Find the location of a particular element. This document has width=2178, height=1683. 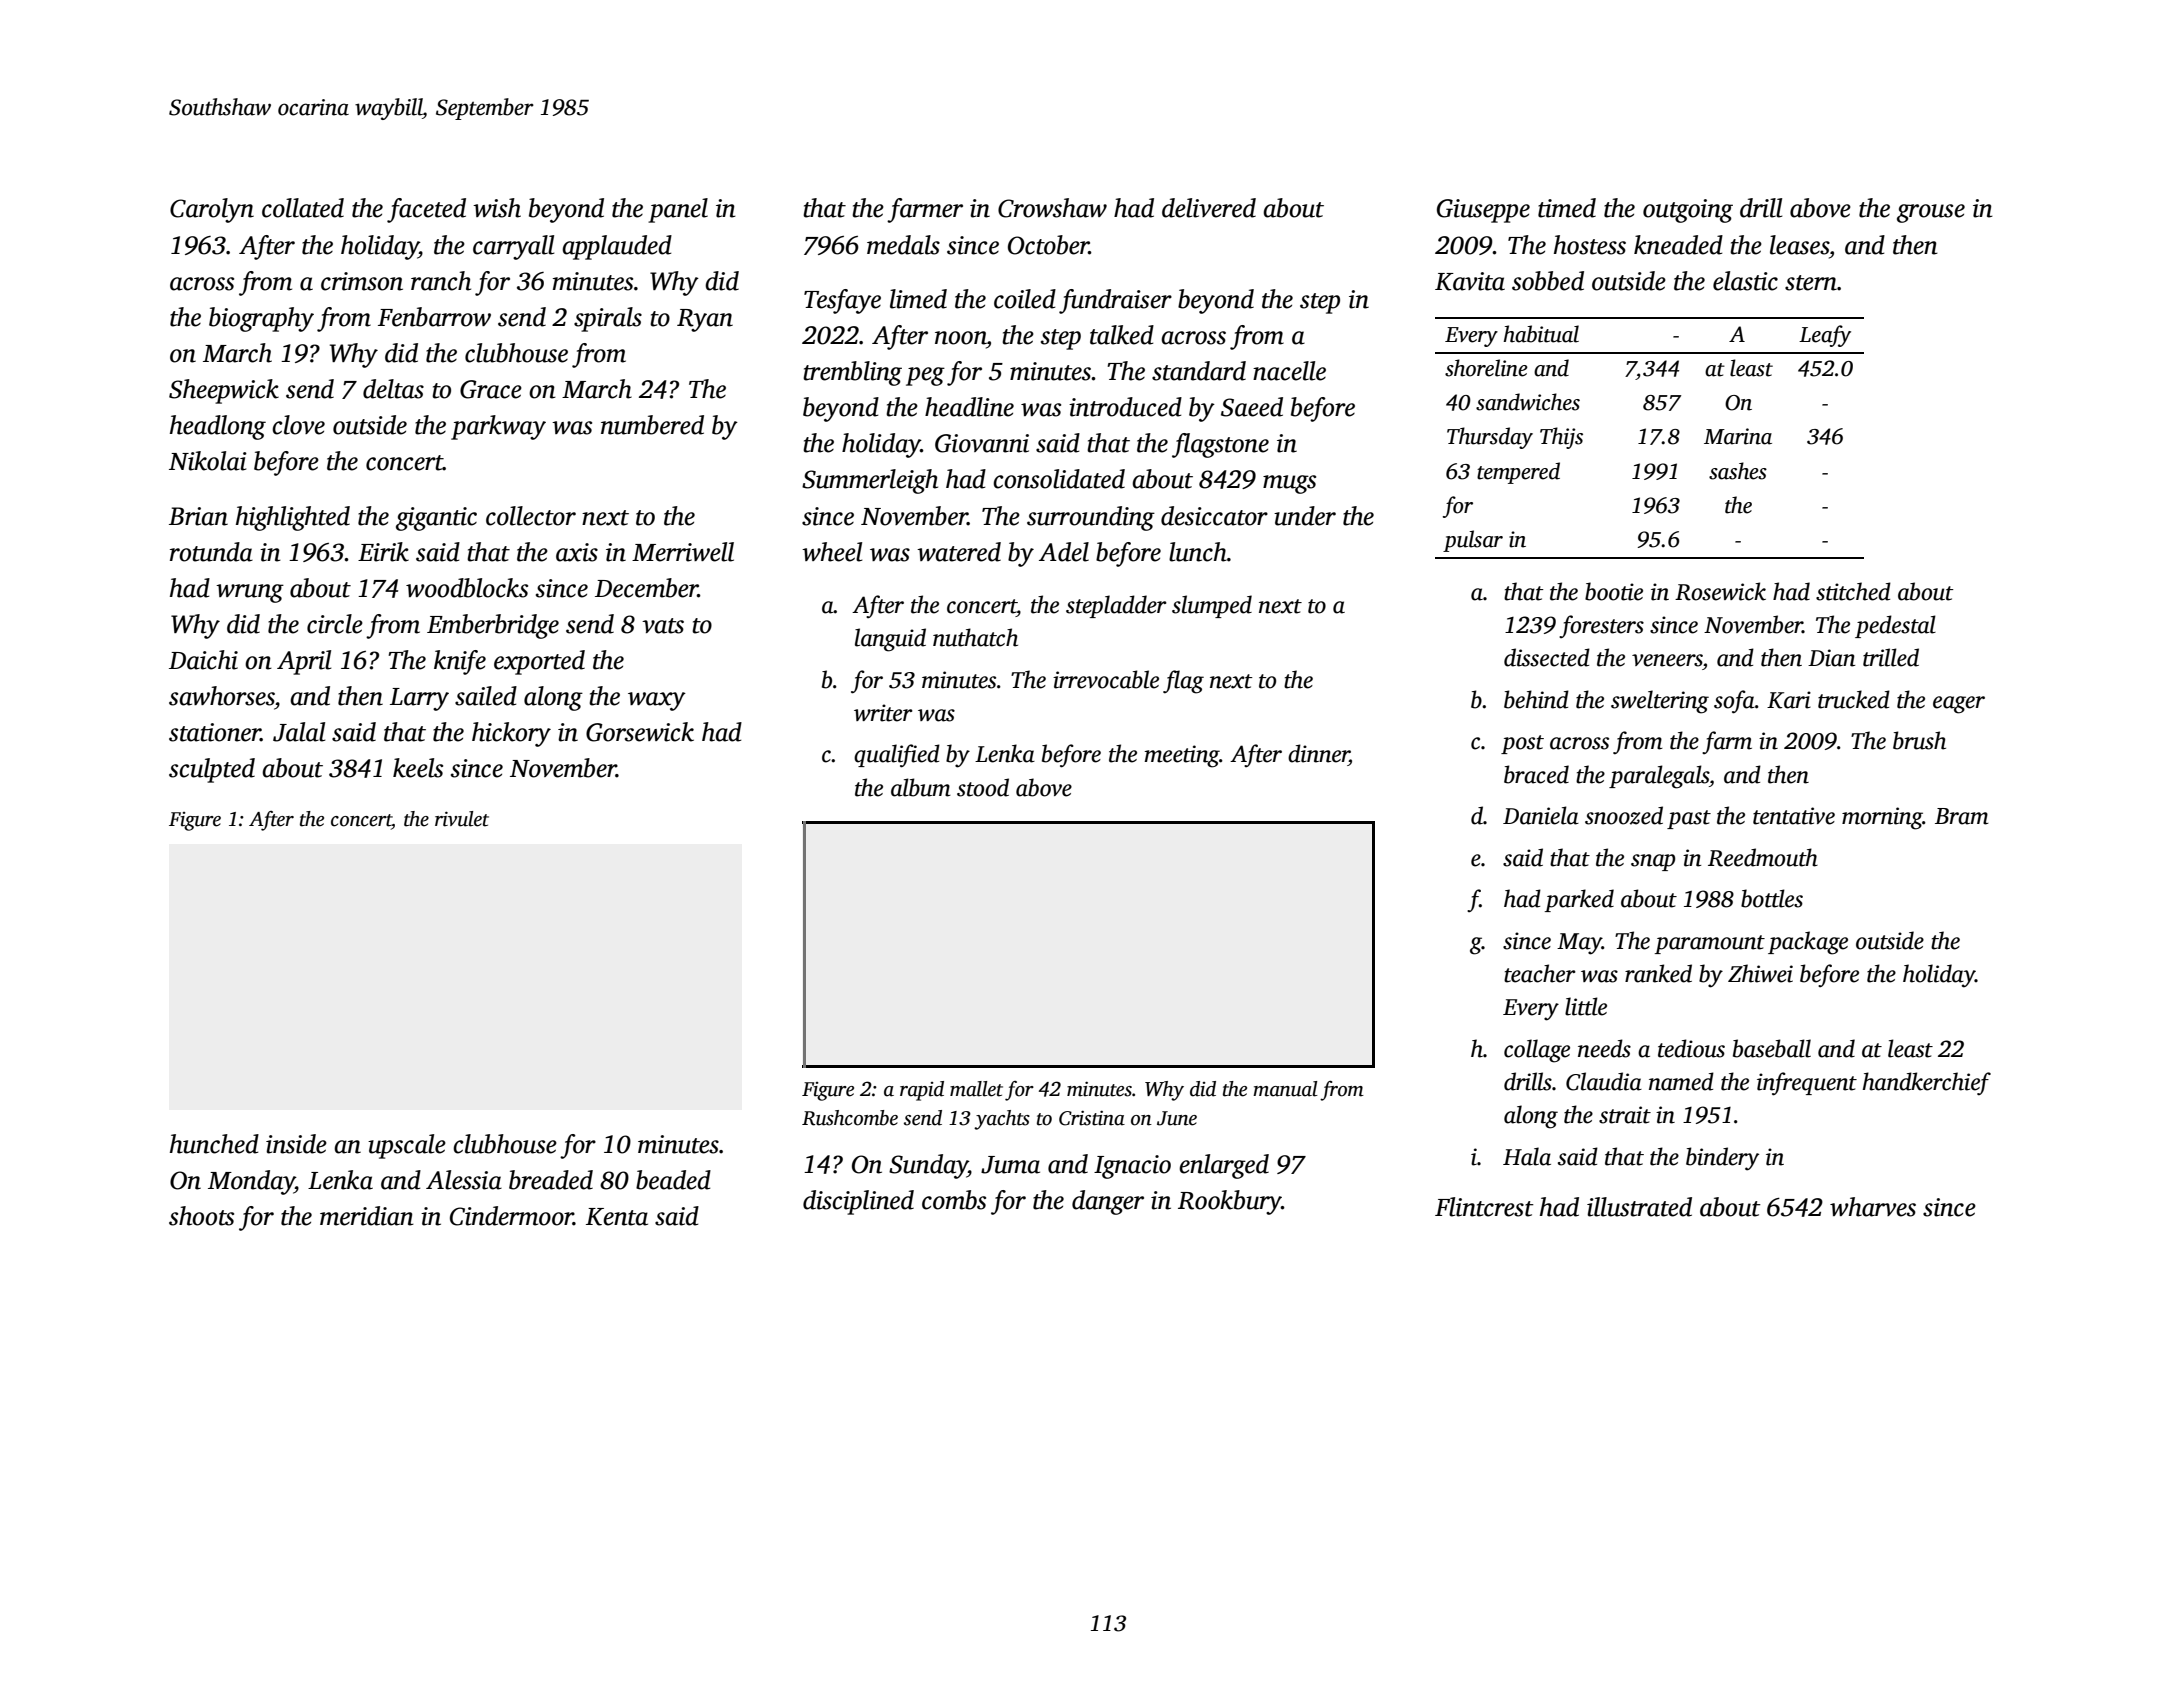

danger is located at coordinates (1108, 1202).
